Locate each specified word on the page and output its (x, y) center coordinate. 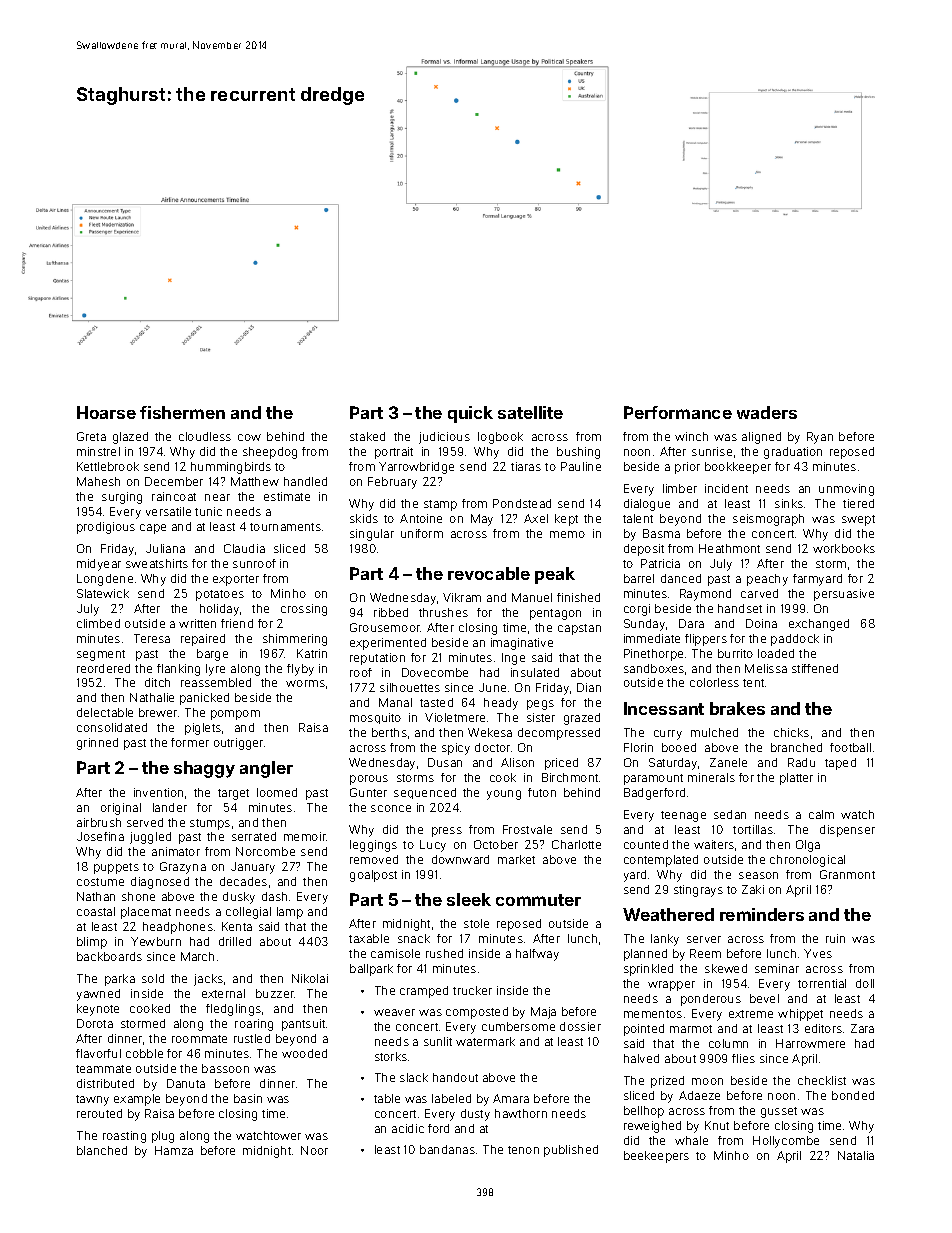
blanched (102, 1150)
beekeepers (656, 1157)
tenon (523, 1150)
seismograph (768, 520)
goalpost (373, 876)
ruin (835, 938)
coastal (96, 911)
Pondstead (522, 503)
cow (249, 437)
